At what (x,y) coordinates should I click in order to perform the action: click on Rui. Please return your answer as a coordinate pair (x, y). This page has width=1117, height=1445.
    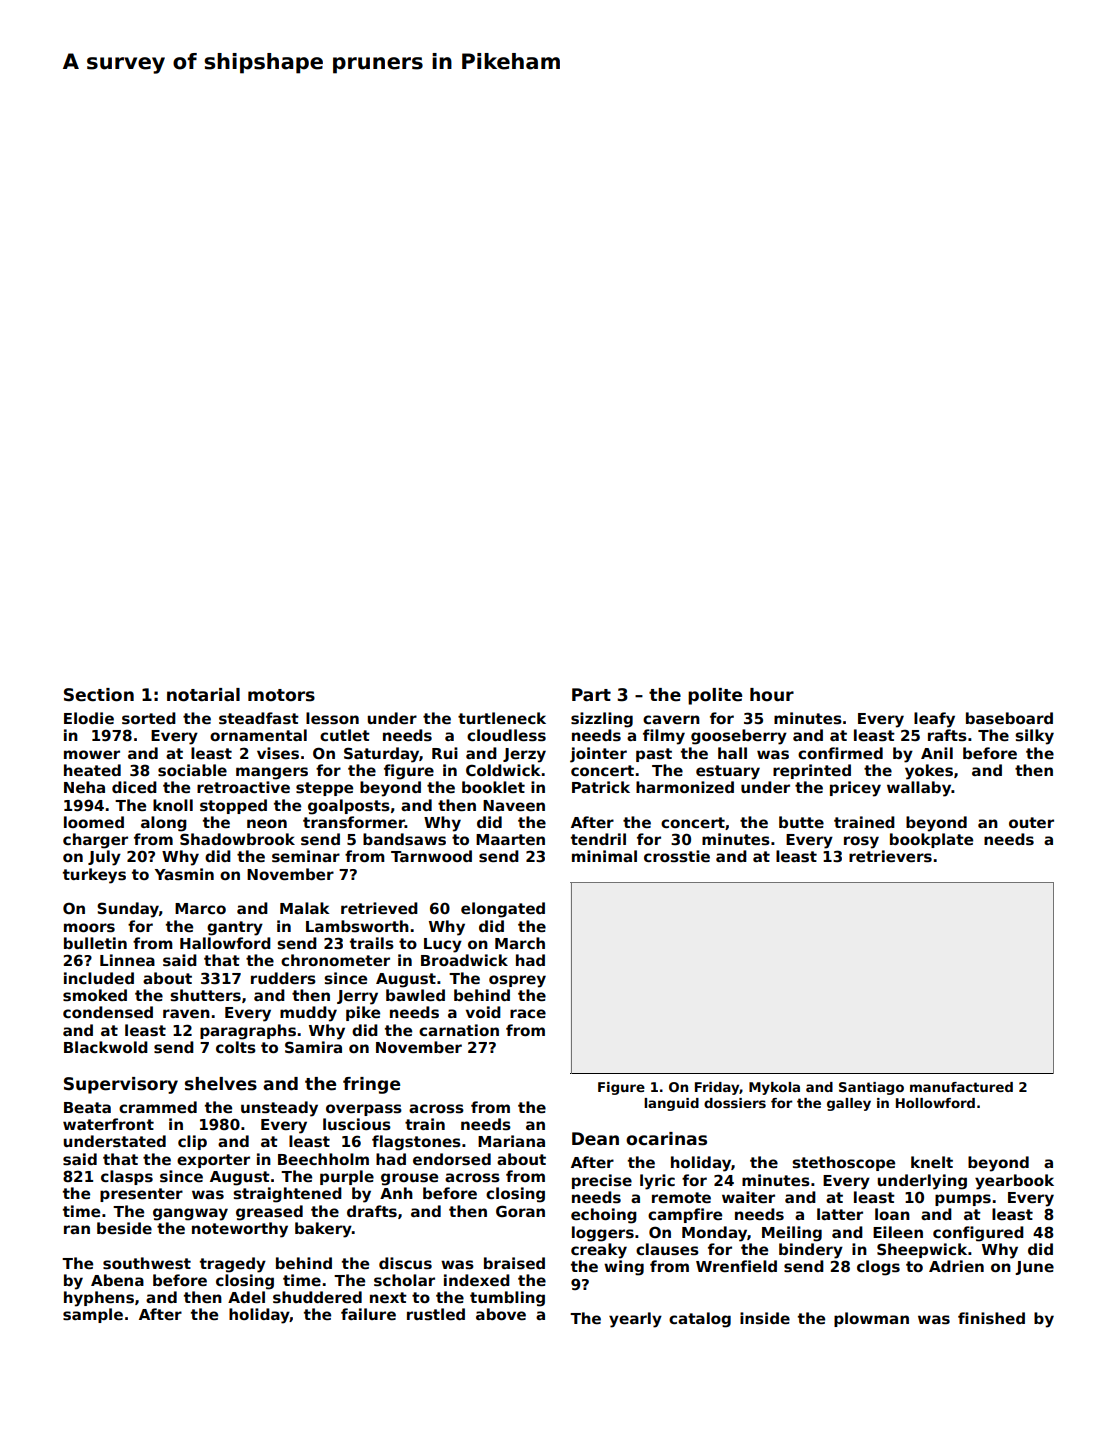
    Looking at the image, I should click on (445, 753).
